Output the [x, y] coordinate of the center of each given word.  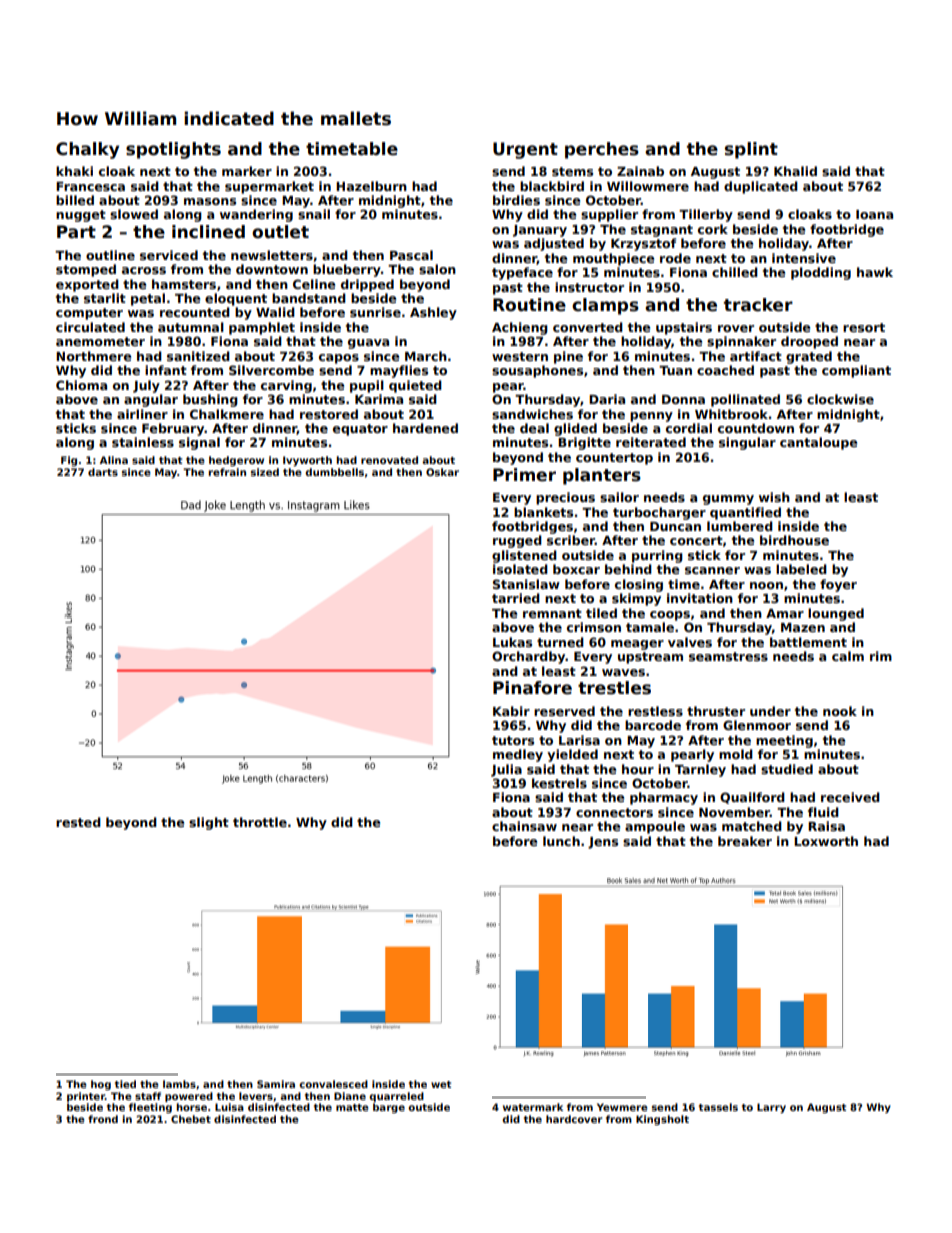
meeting [784, 741]
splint [751, 150]
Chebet [191, 1119]
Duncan [675, 526]
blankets [543, 512]
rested [78, 822]
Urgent [525, 150]
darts [103, 472]
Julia [506, 770]
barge [389, 1108]
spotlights [173, 150]
